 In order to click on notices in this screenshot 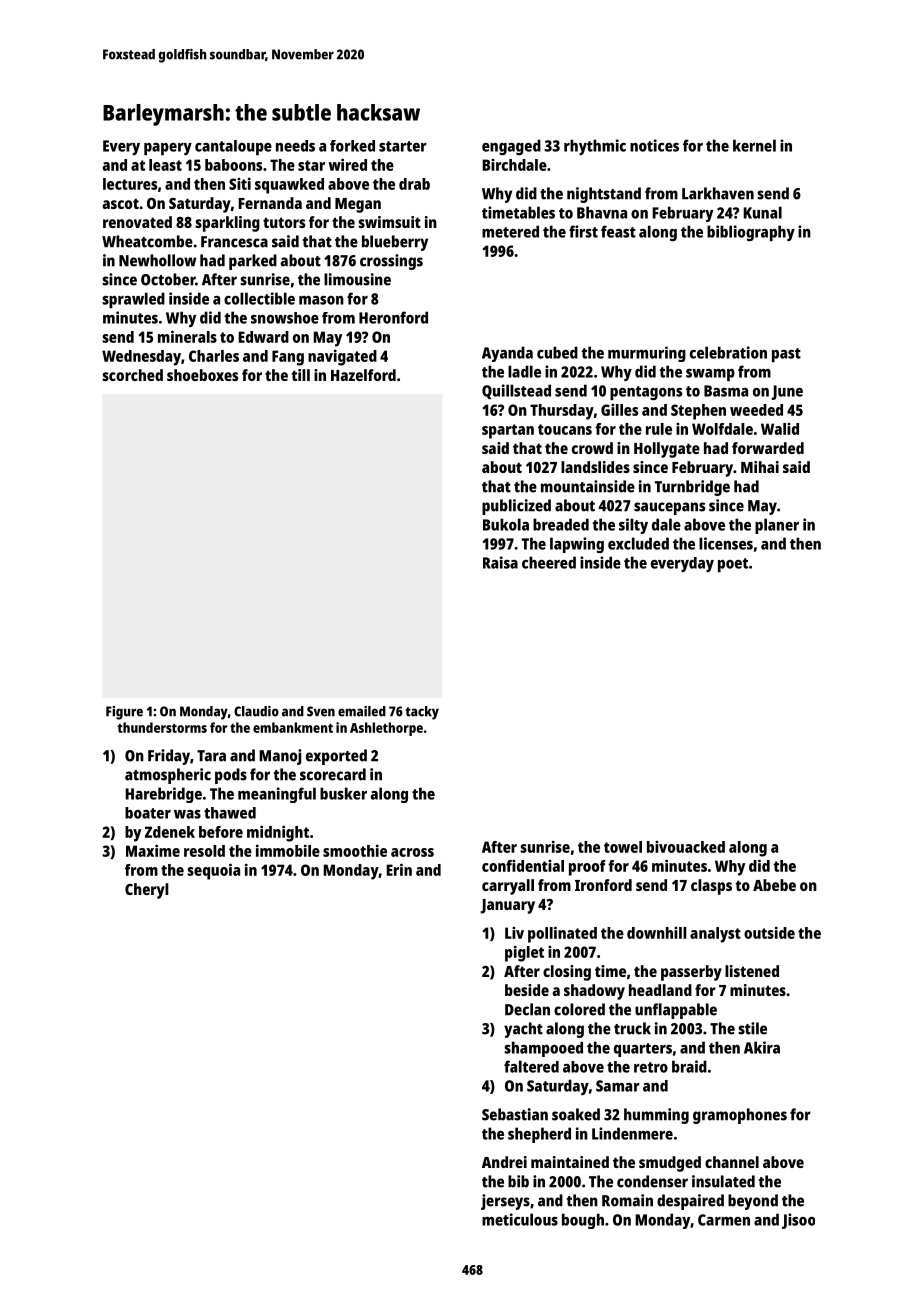, I will do `click(654, 145)`.
